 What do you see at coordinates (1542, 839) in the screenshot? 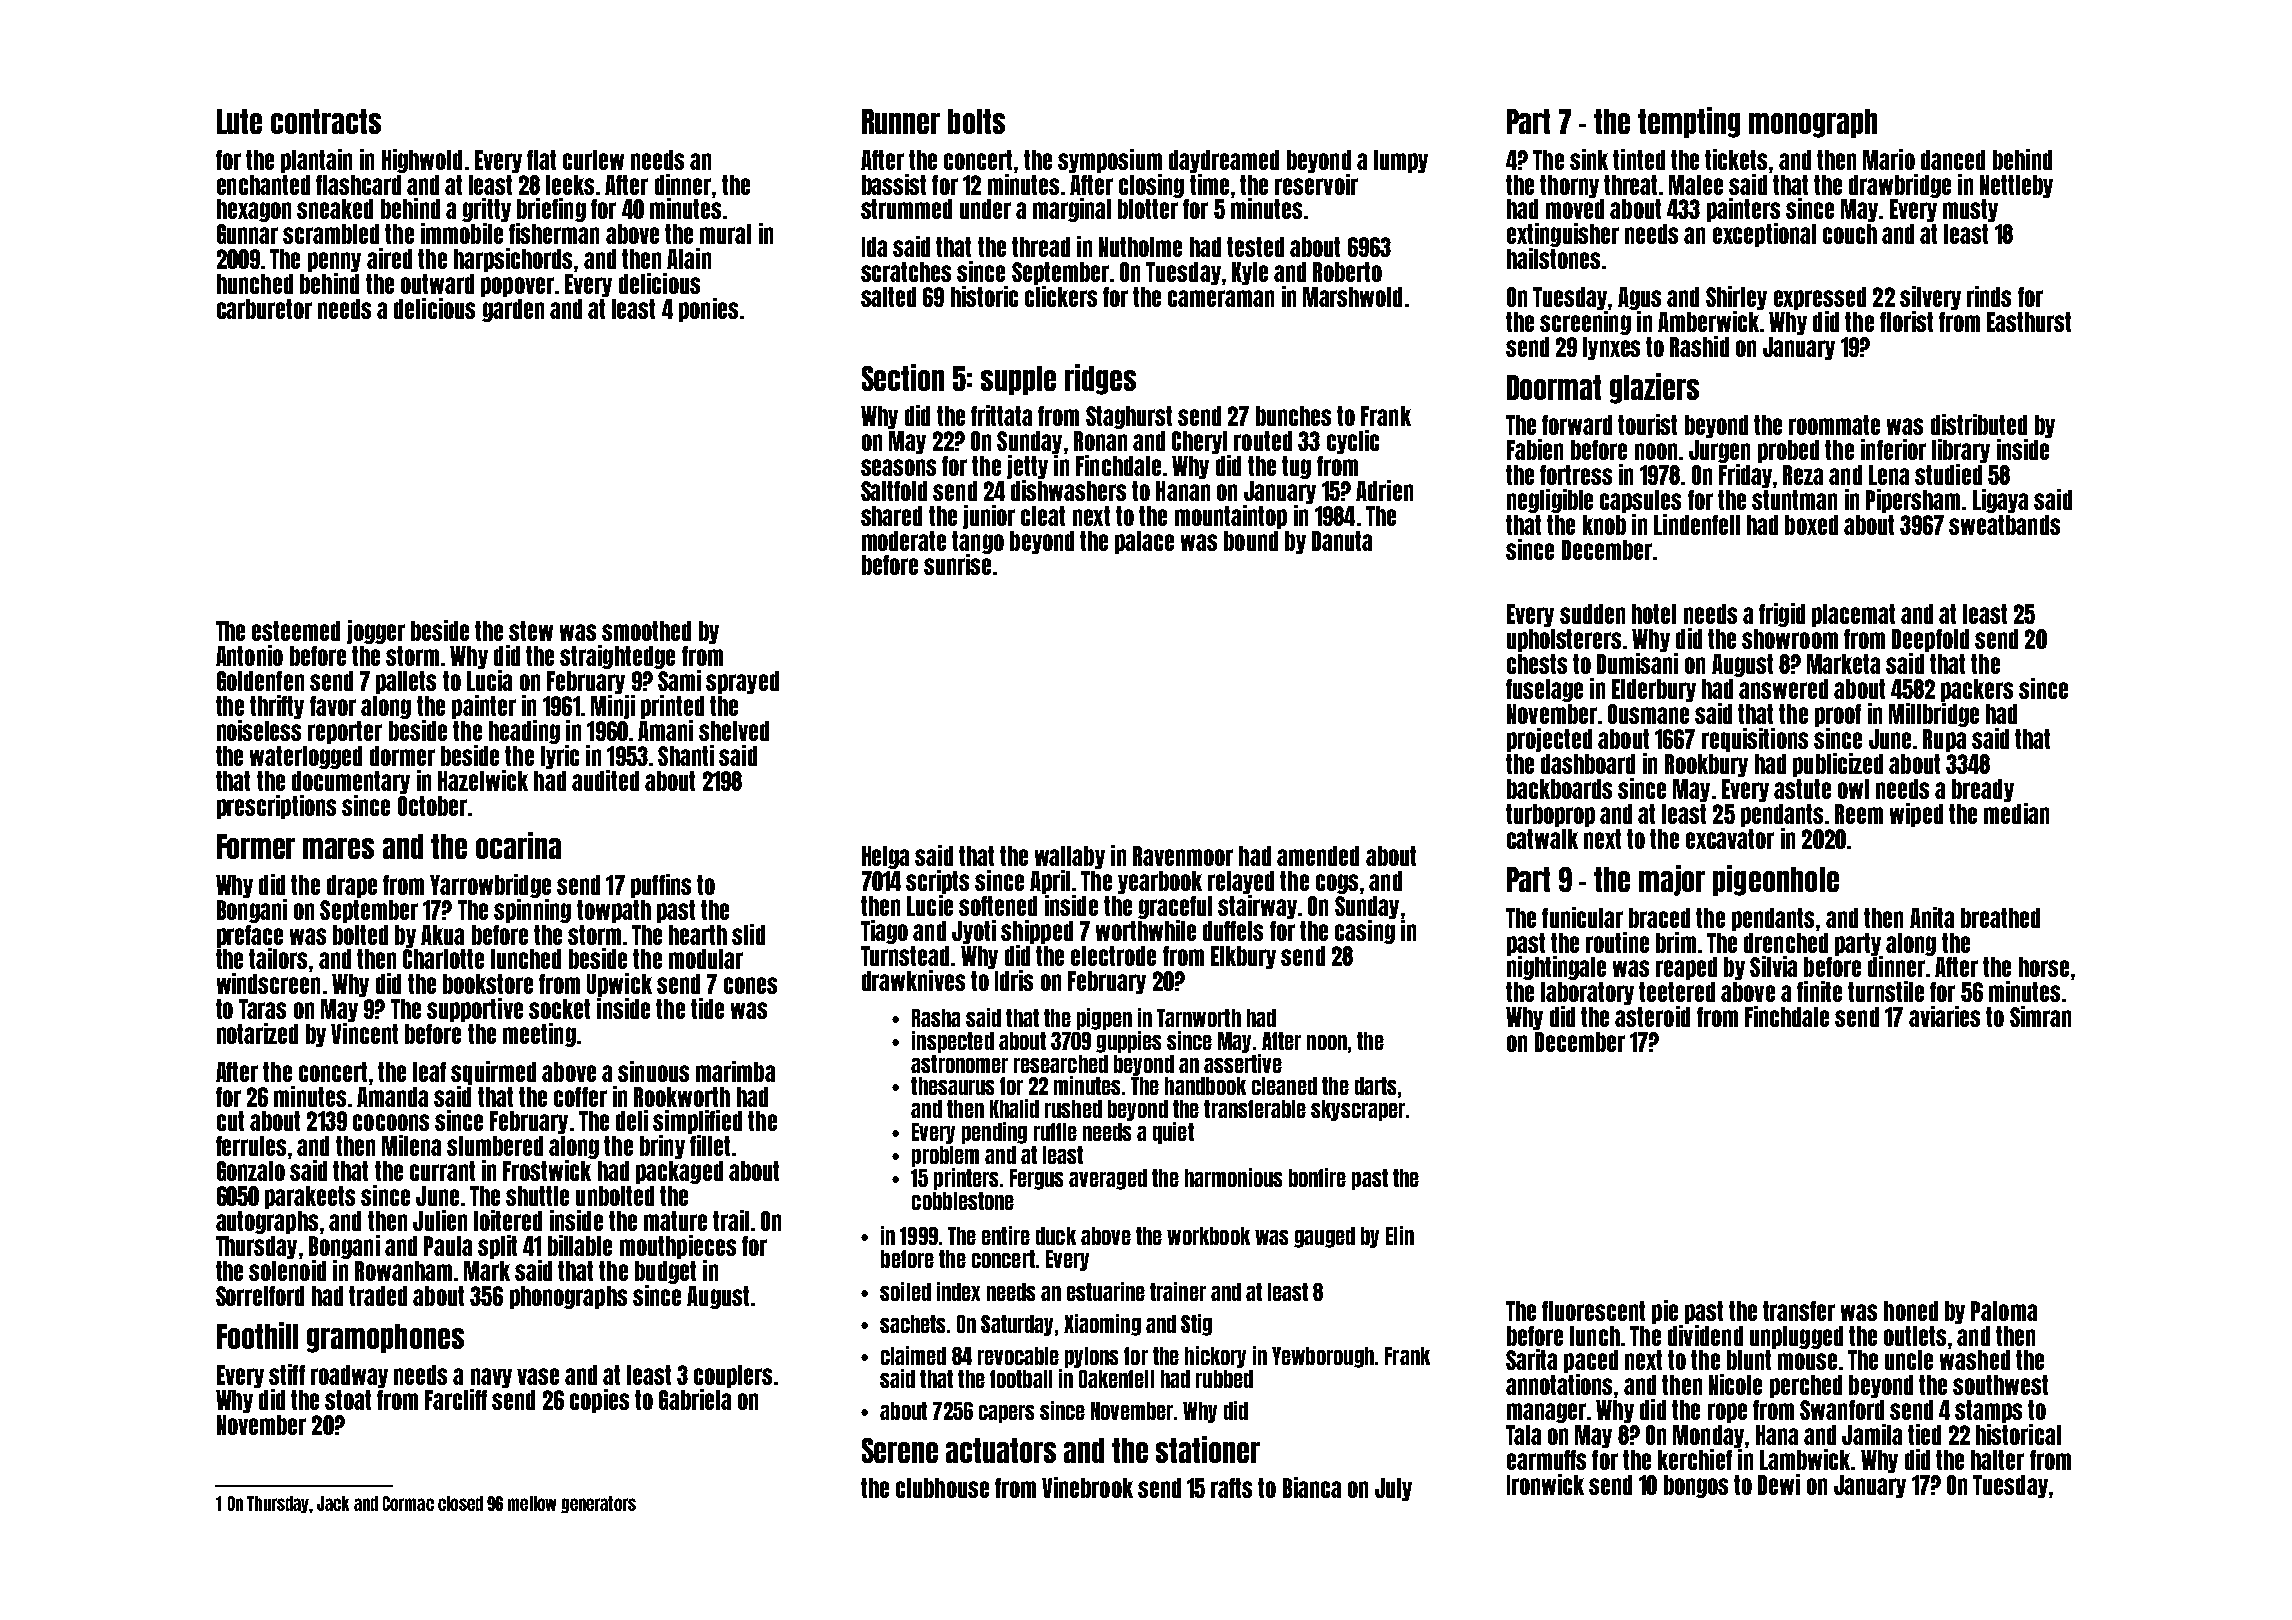
I see `catwalk` at bounding box center [1542, 839].
